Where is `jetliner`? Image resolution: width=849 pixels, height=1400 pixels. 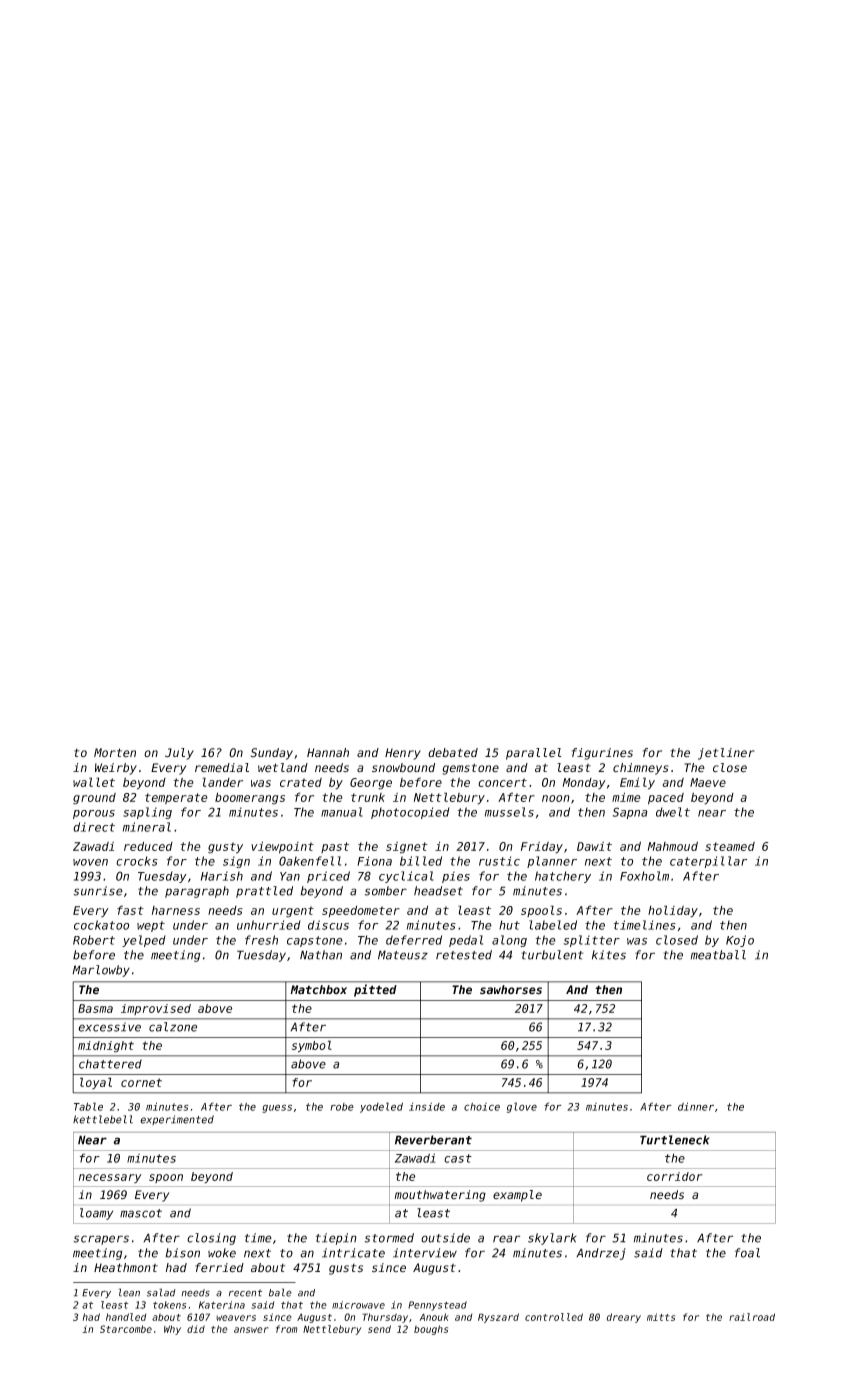 jetliner is located at coordinates (726, 754).
